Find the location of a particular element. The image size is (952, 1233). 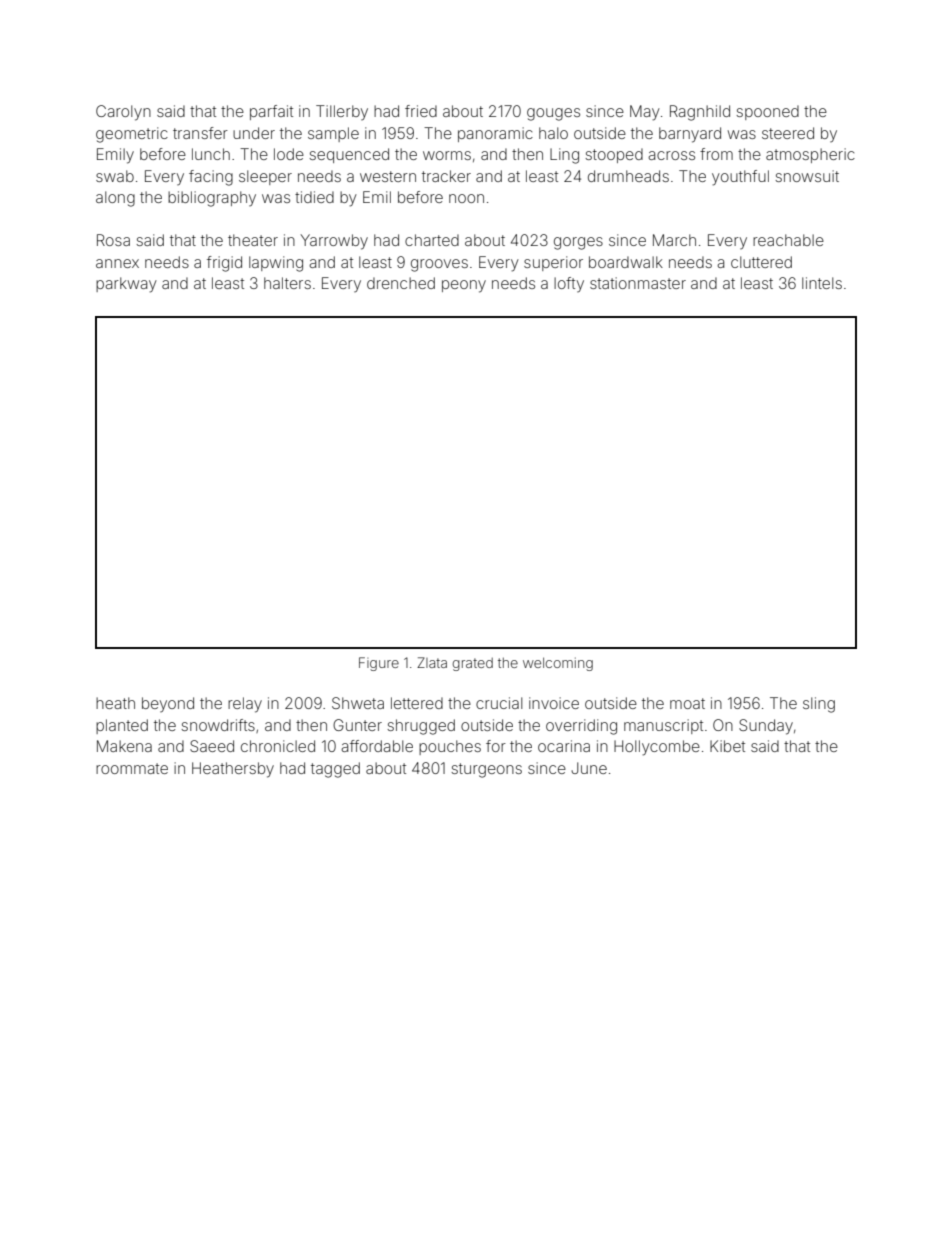

moat is located at coordinates (687, 703).
